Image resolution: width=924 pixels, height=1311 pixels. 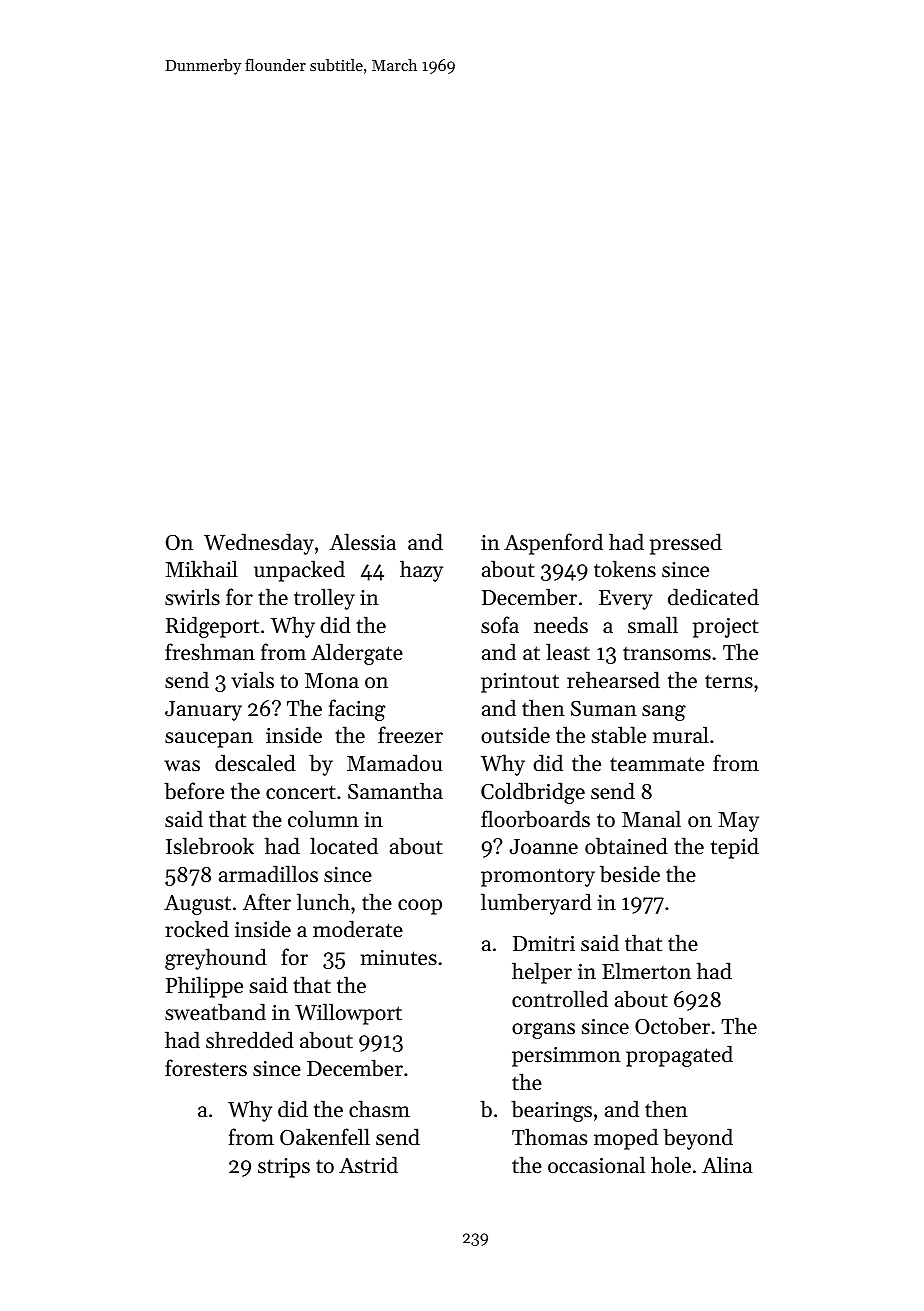 I want to click on rocked, so click(x=197, y=929).
